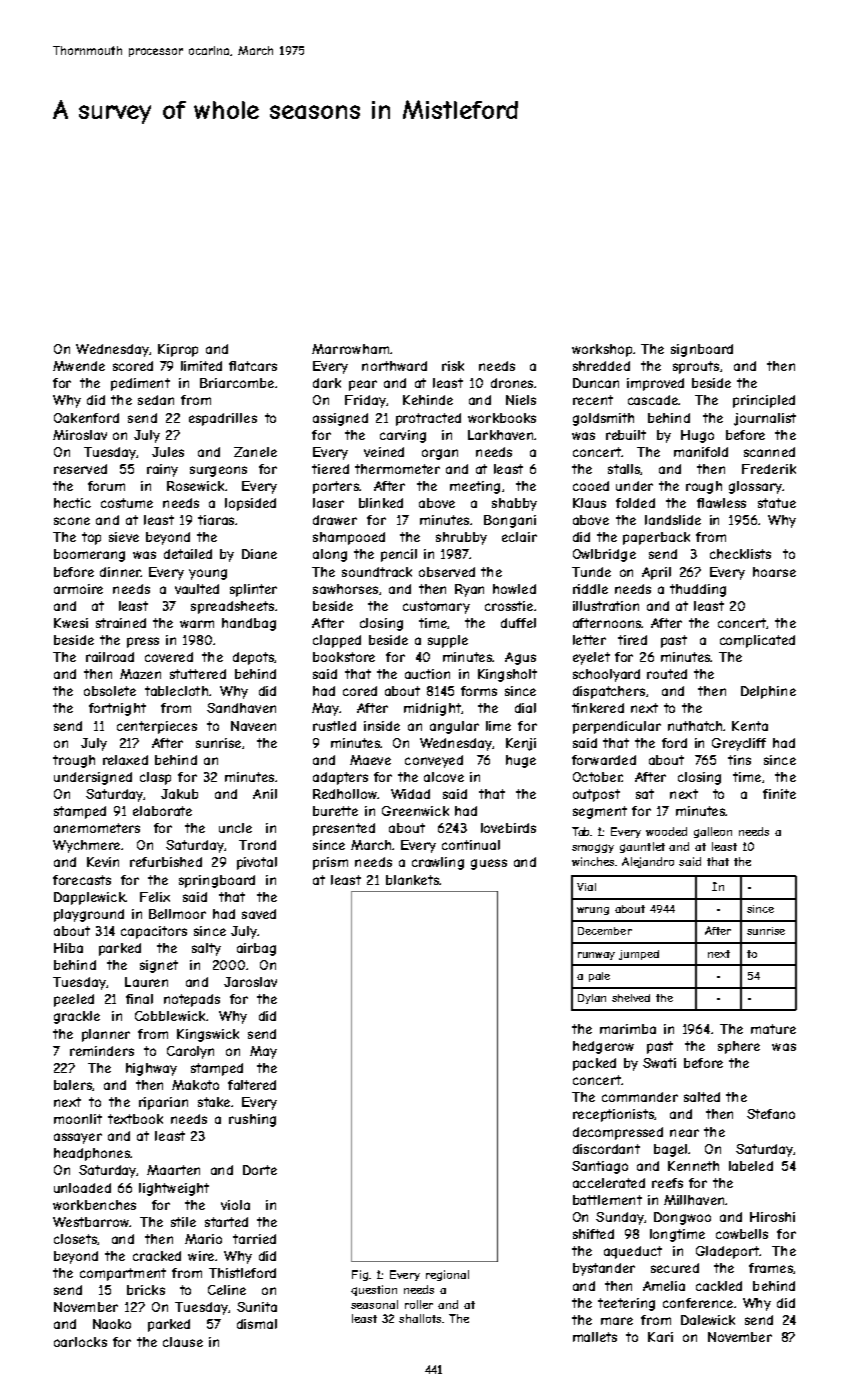  Describe the element at coordinates (232, 607) in the page. I see `spreadsheets` at that location.
